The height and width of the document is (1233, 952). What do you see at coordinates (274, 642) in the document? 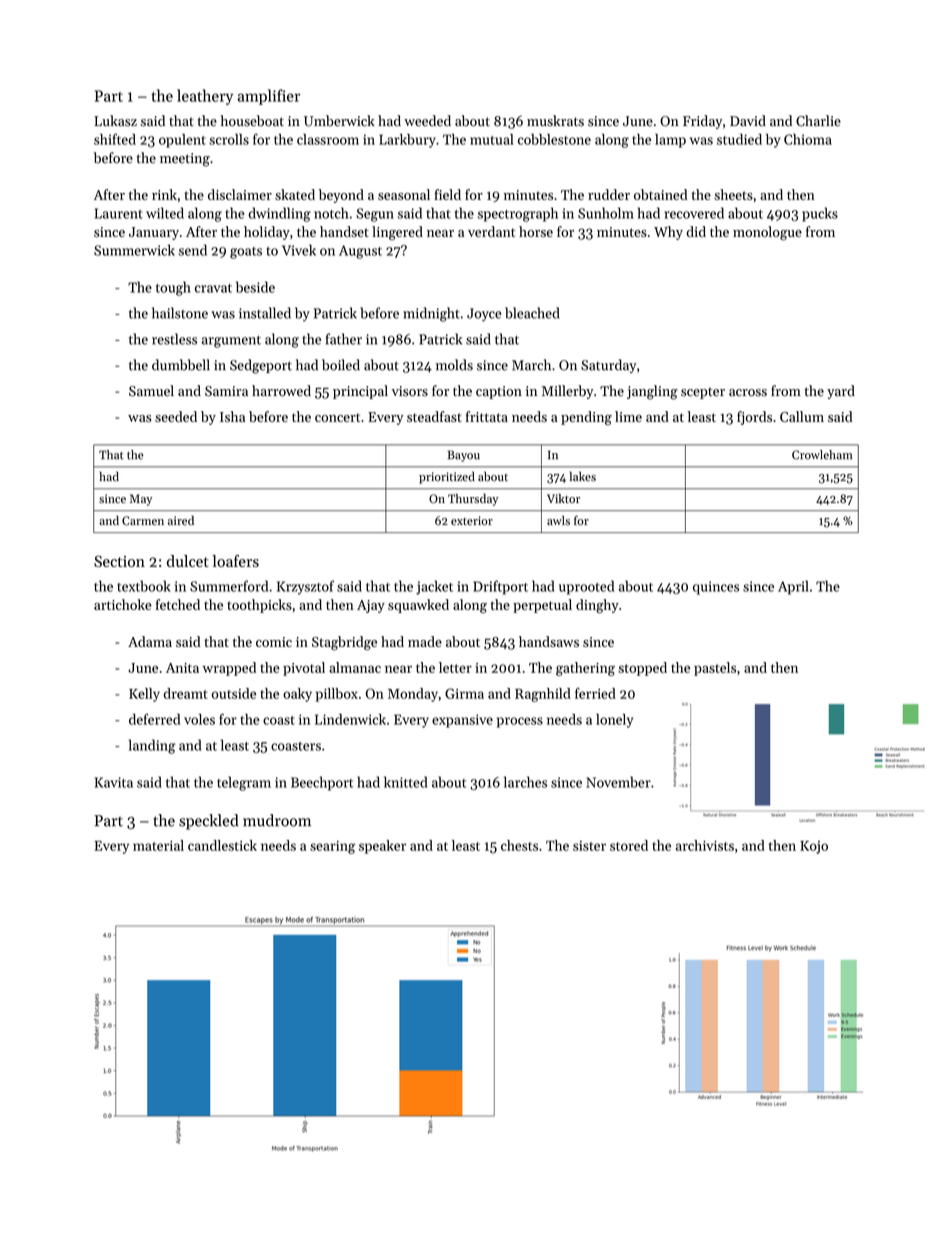
I see `comic` at bounding box center [274, 642].
